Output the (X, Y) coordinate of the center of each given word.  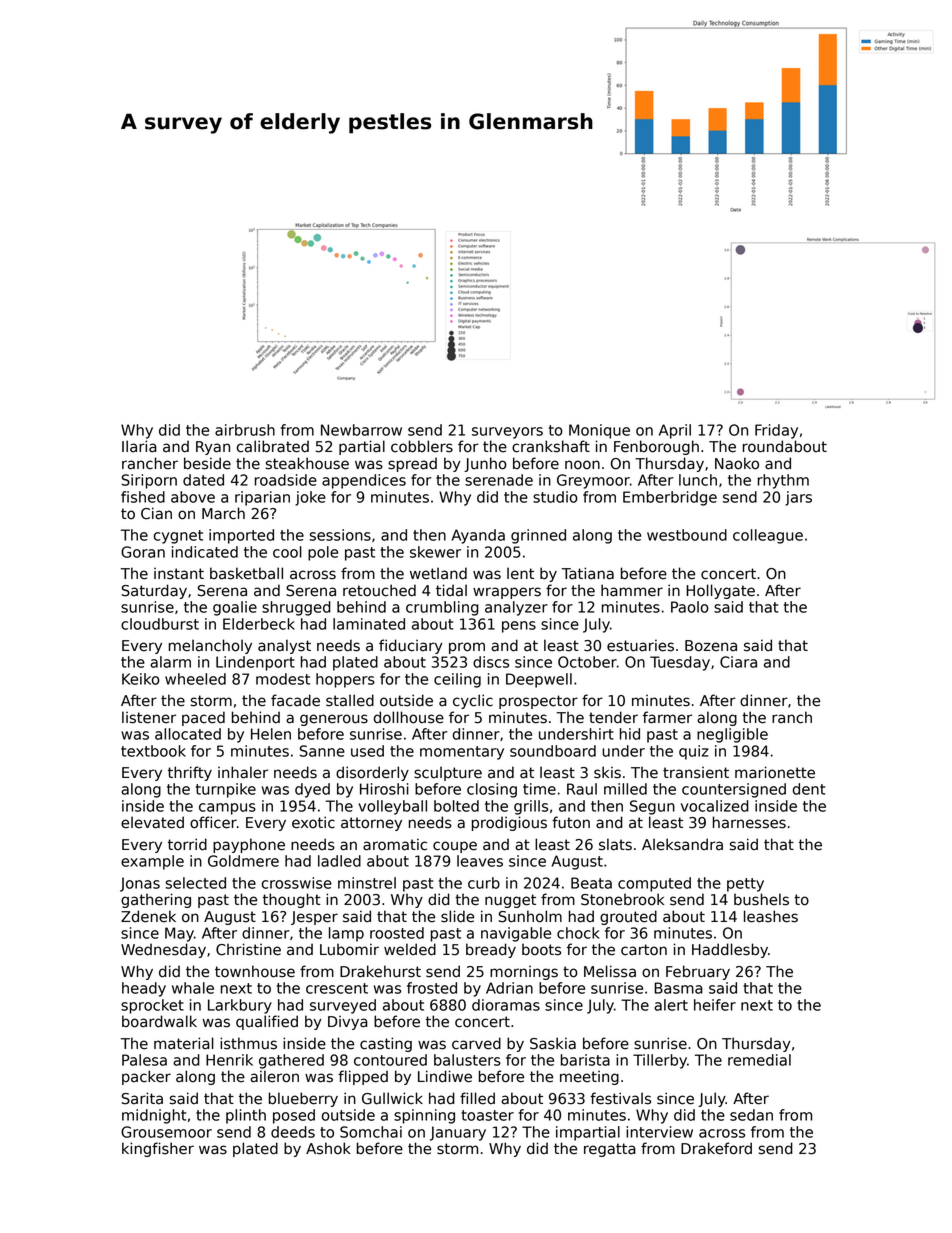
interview (659, 1132)
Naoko (737, 463)
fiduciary (411, 646)
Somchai (371, 1132)
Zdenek (148, 916)
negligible (732, 735)
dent (809, 789)
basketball (246, 573)
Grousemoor (166, 1132)
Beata (591, 883)
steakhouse (307, 463)
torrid (187, 844)
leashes (771, 916)
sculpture (448, 773)
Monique (599, 431)
